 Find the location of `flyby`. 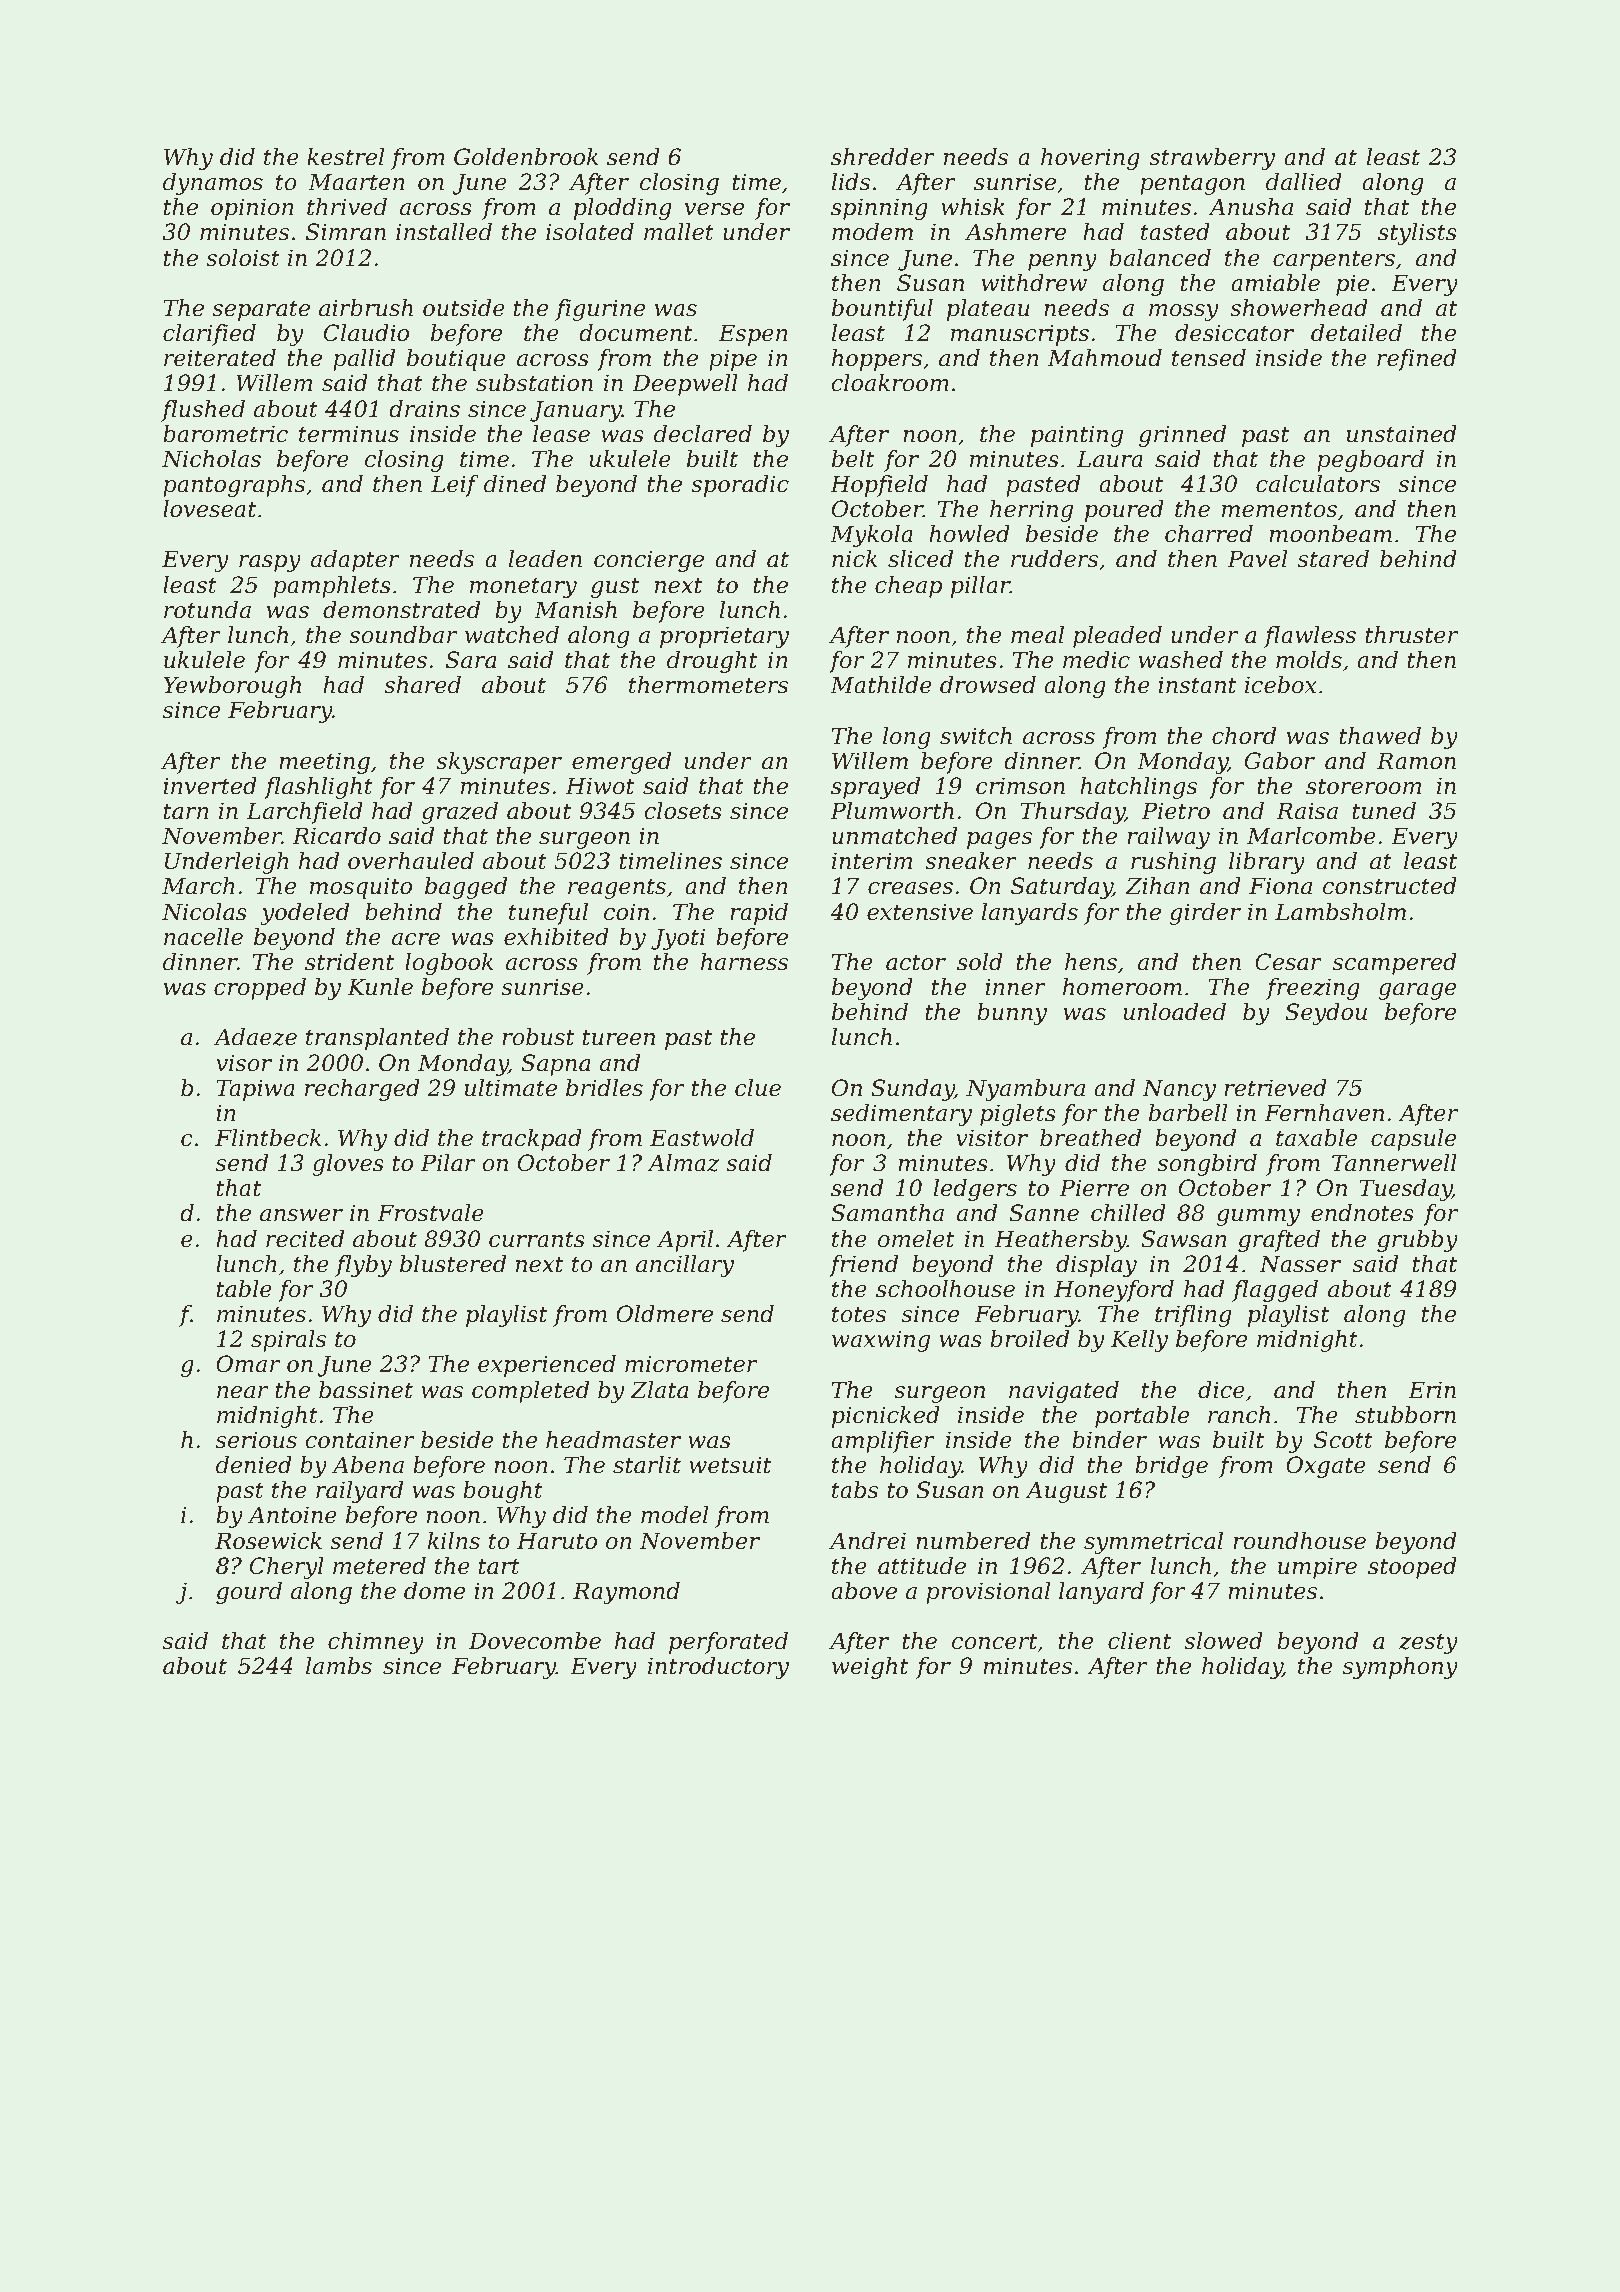

flyby is located at coordinates (363, 1266).
